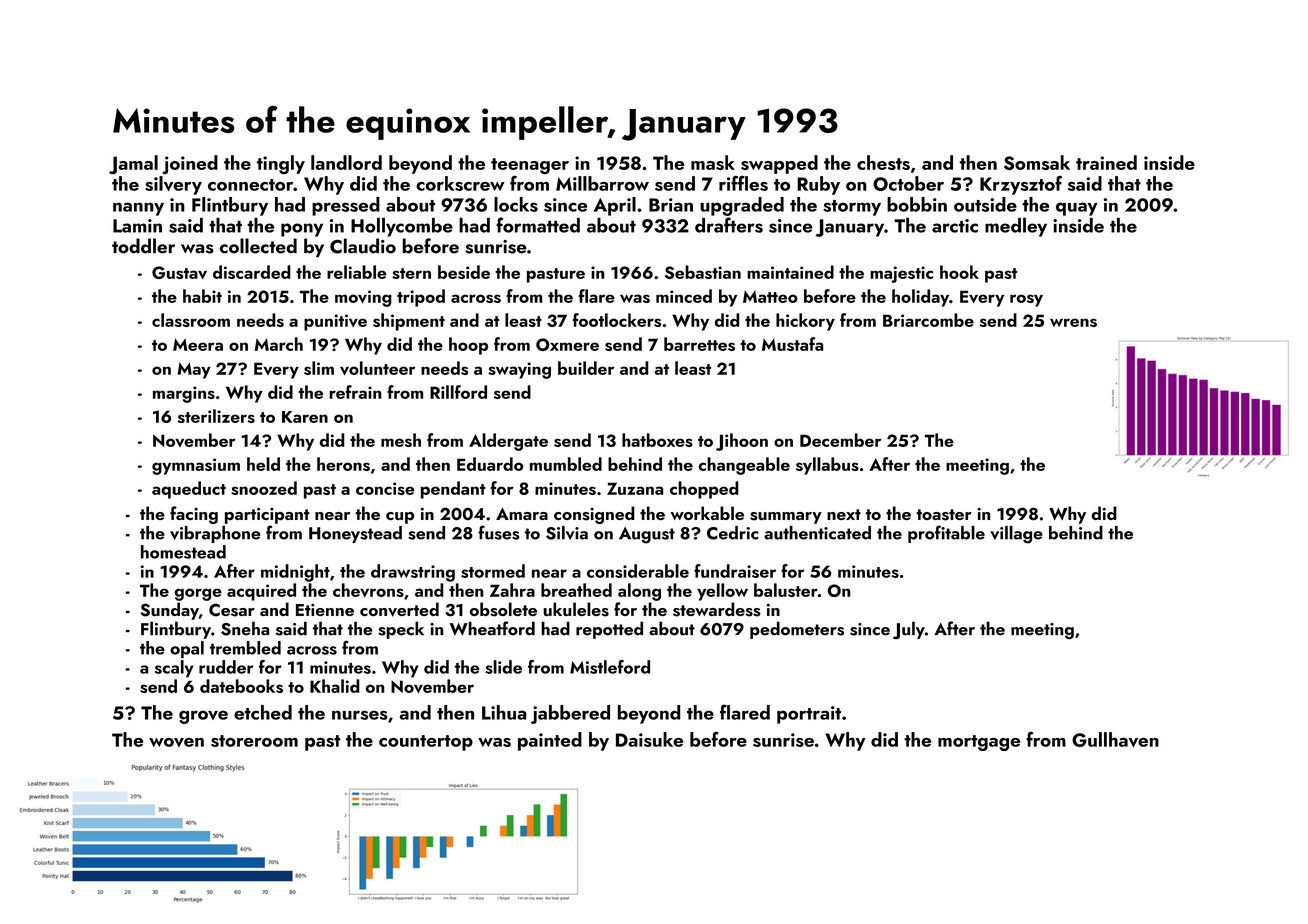 The image size is (1308, 924). Describe the element at coordinates (550, 741) in the screenshot. I see `painted` at that location.
